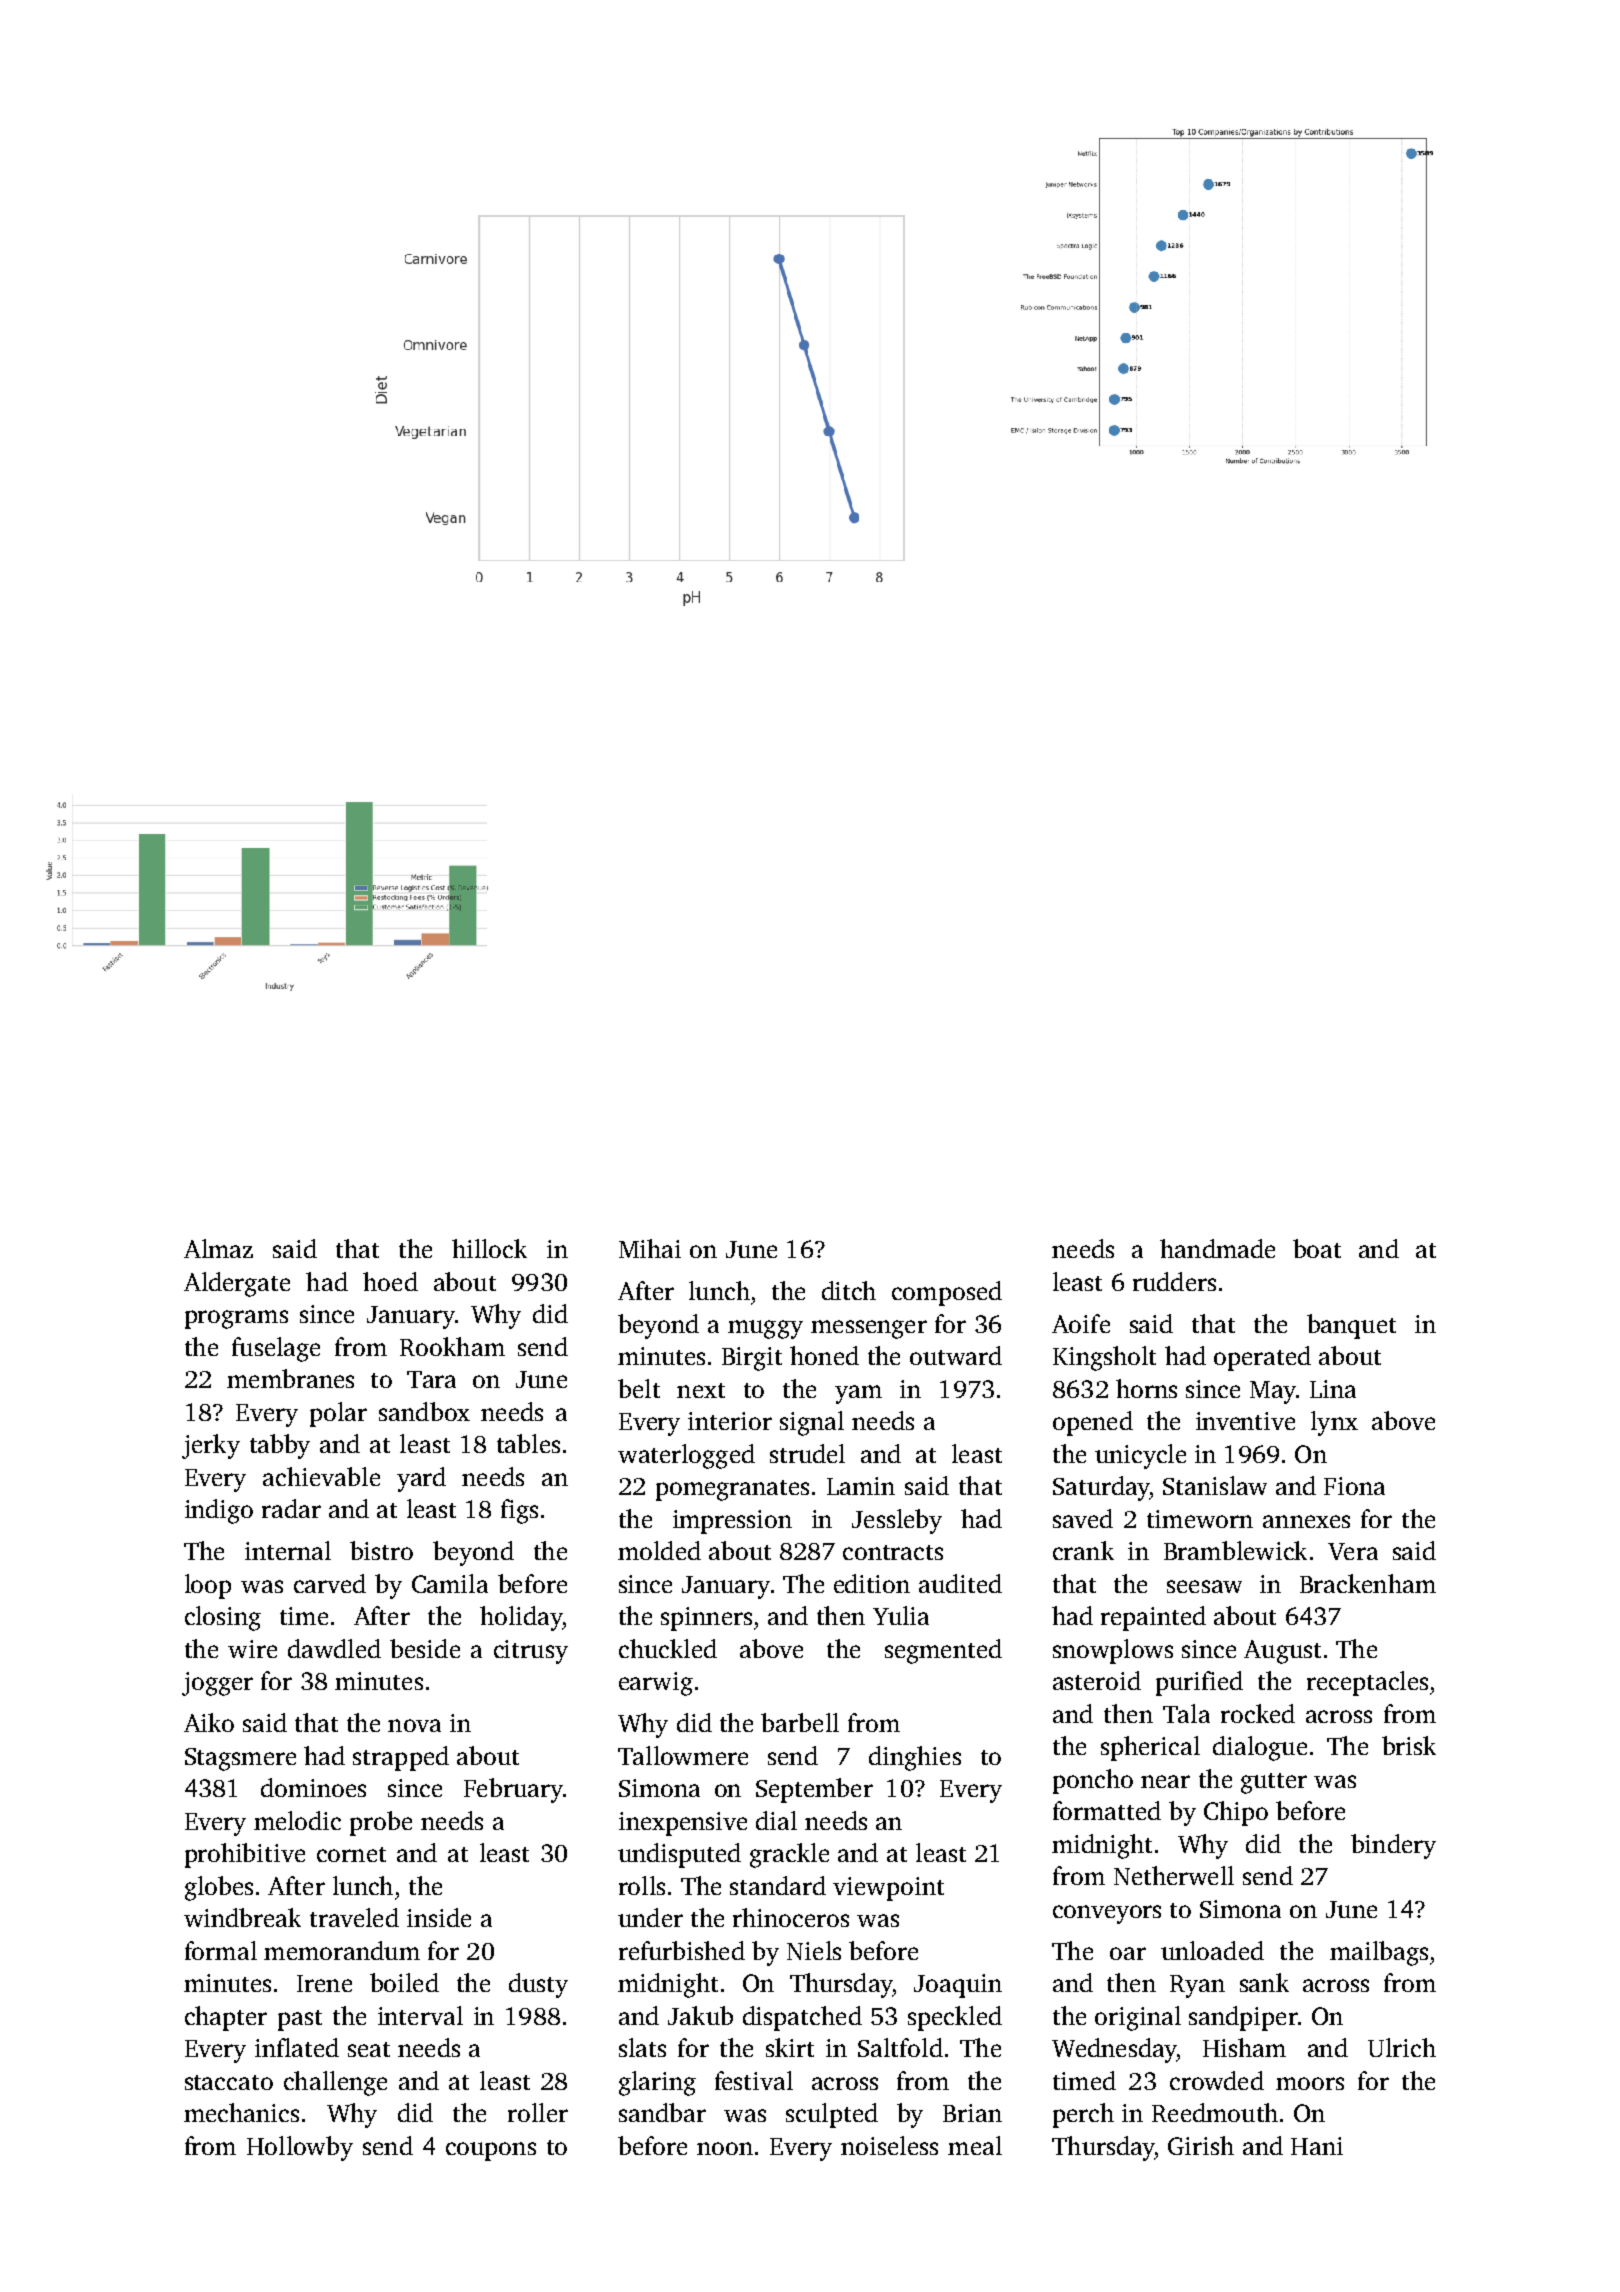 This screenshot has height=2292, width=1620. I want to click on ditch, so click(849, 1290).
